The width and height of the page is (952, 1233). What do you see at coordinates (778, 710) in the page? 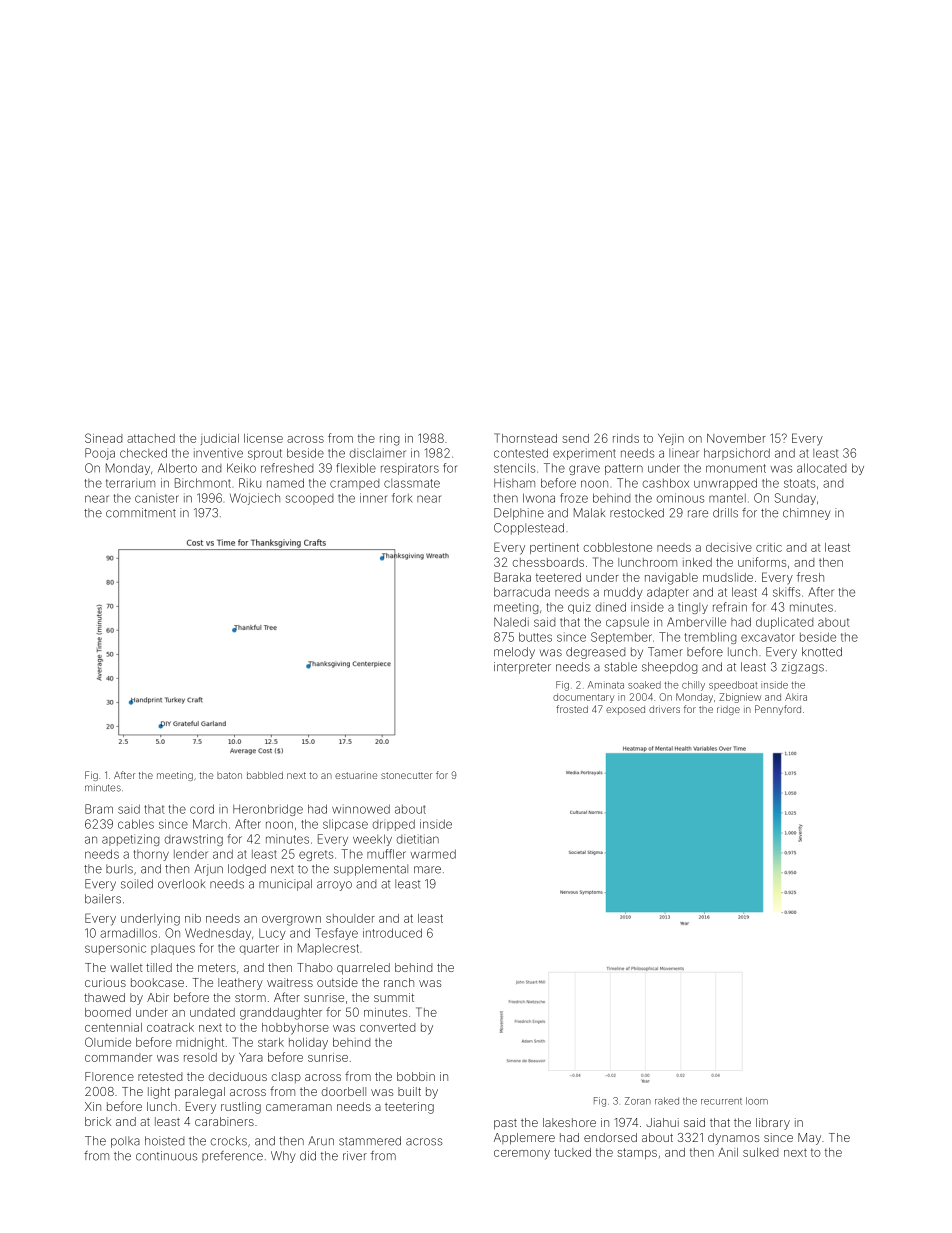
I see `Pennyford` at bounding box center [778, 710].
